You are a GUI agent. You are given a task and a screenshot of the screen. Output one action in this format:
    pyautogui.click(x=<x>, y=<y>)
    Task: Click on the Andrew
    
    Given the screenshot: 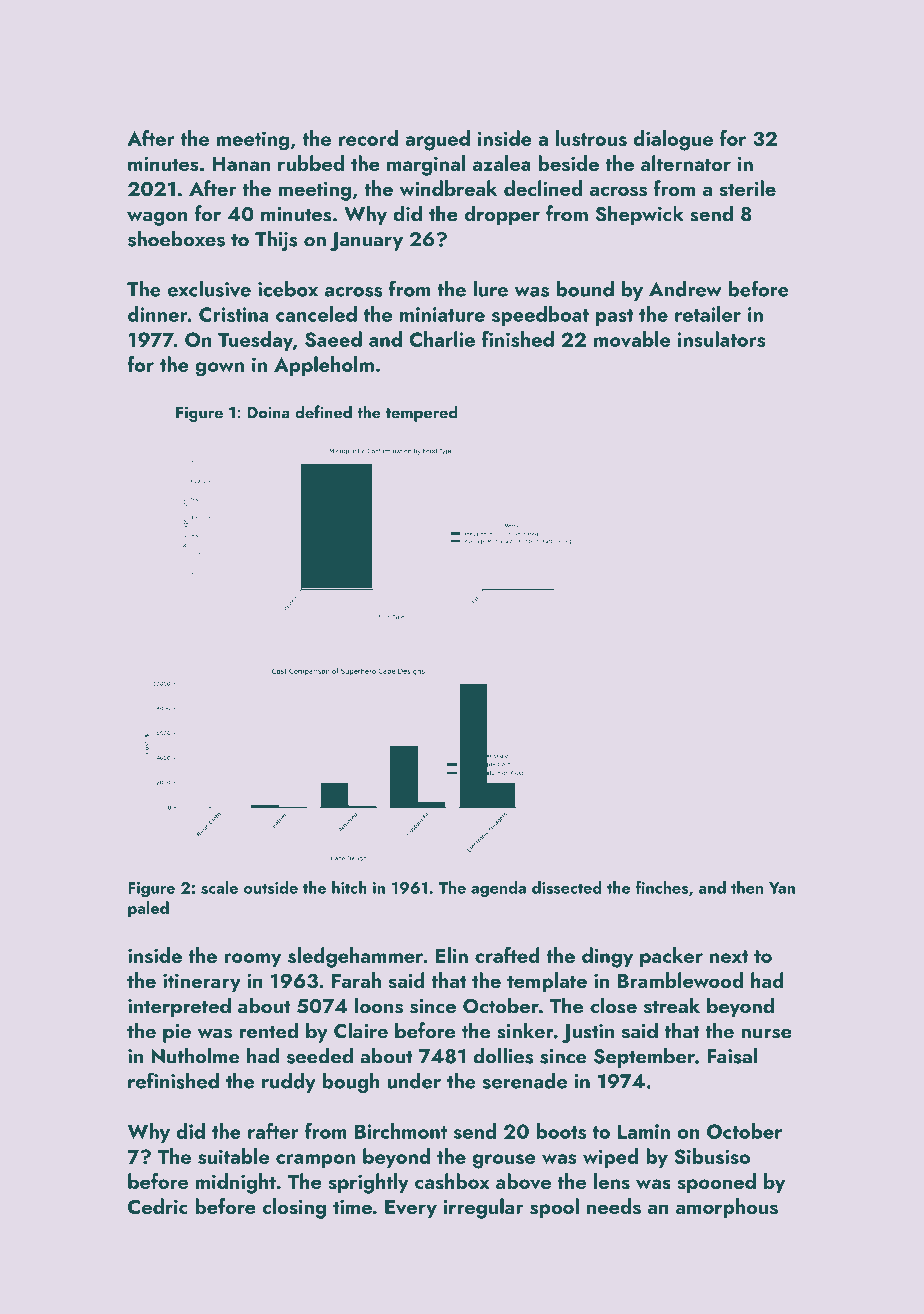 What is the action you would take?
    pyautogui.click(x=685, y=289)
